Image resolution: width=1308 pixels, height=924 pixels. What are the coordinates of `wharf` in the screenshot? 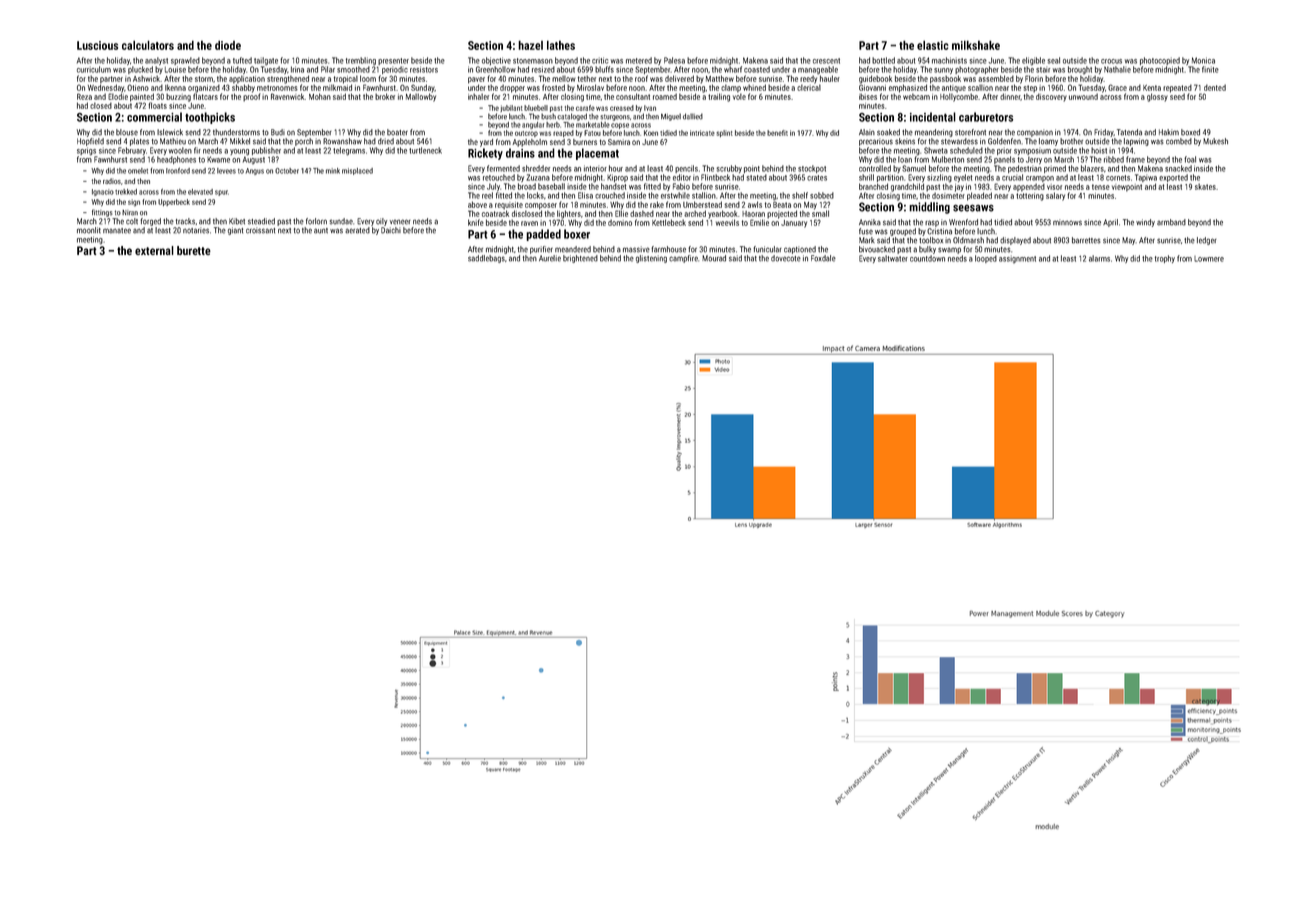 It's located at (733, 69).
